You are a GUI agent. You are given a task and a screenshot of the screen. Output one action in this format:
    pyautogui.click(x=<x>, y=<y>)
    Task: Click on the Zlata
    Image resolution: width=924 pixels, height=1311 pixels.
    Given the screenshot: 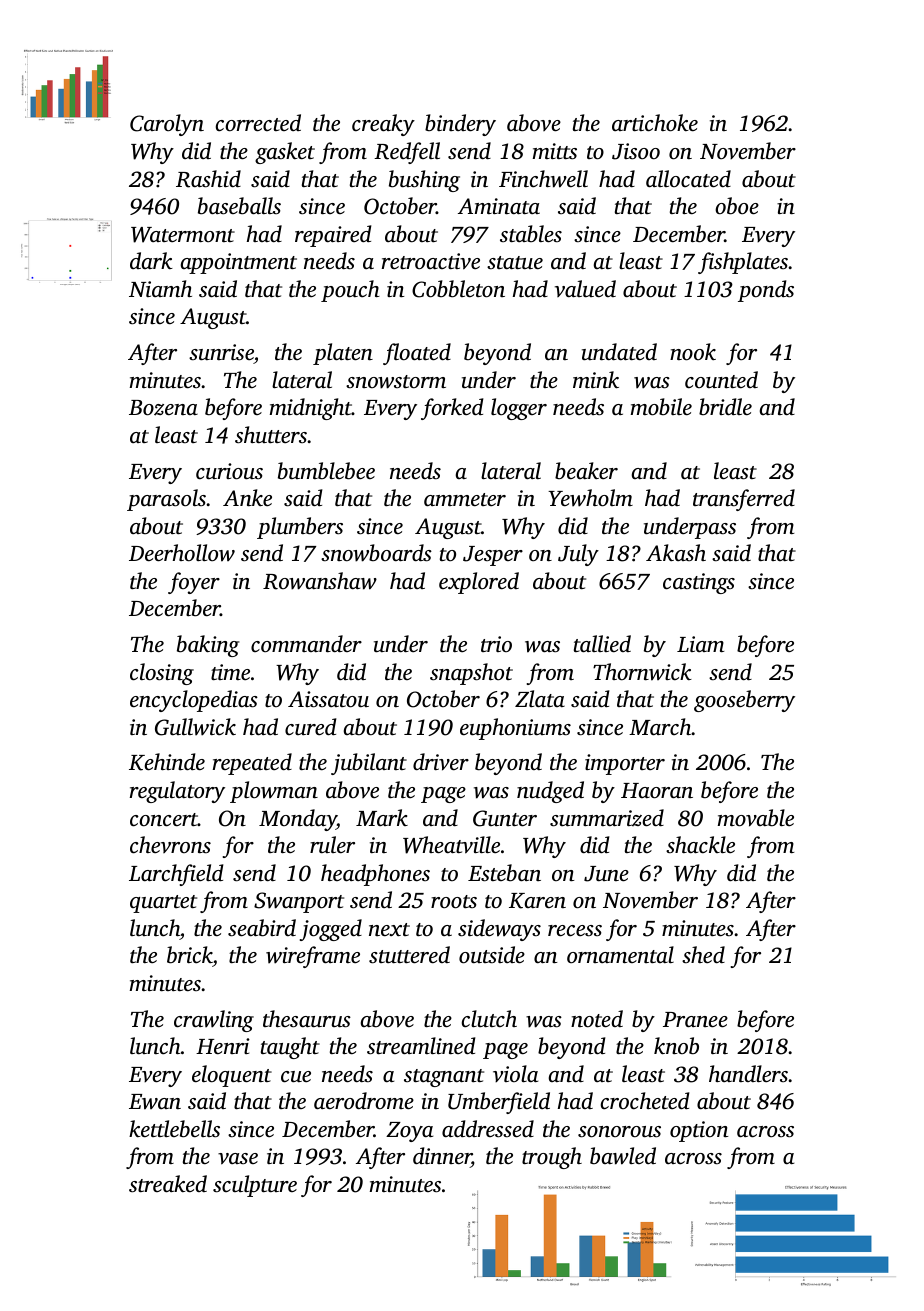 What is the action you would take?
    pyautogui.click(x=540, y=699)
